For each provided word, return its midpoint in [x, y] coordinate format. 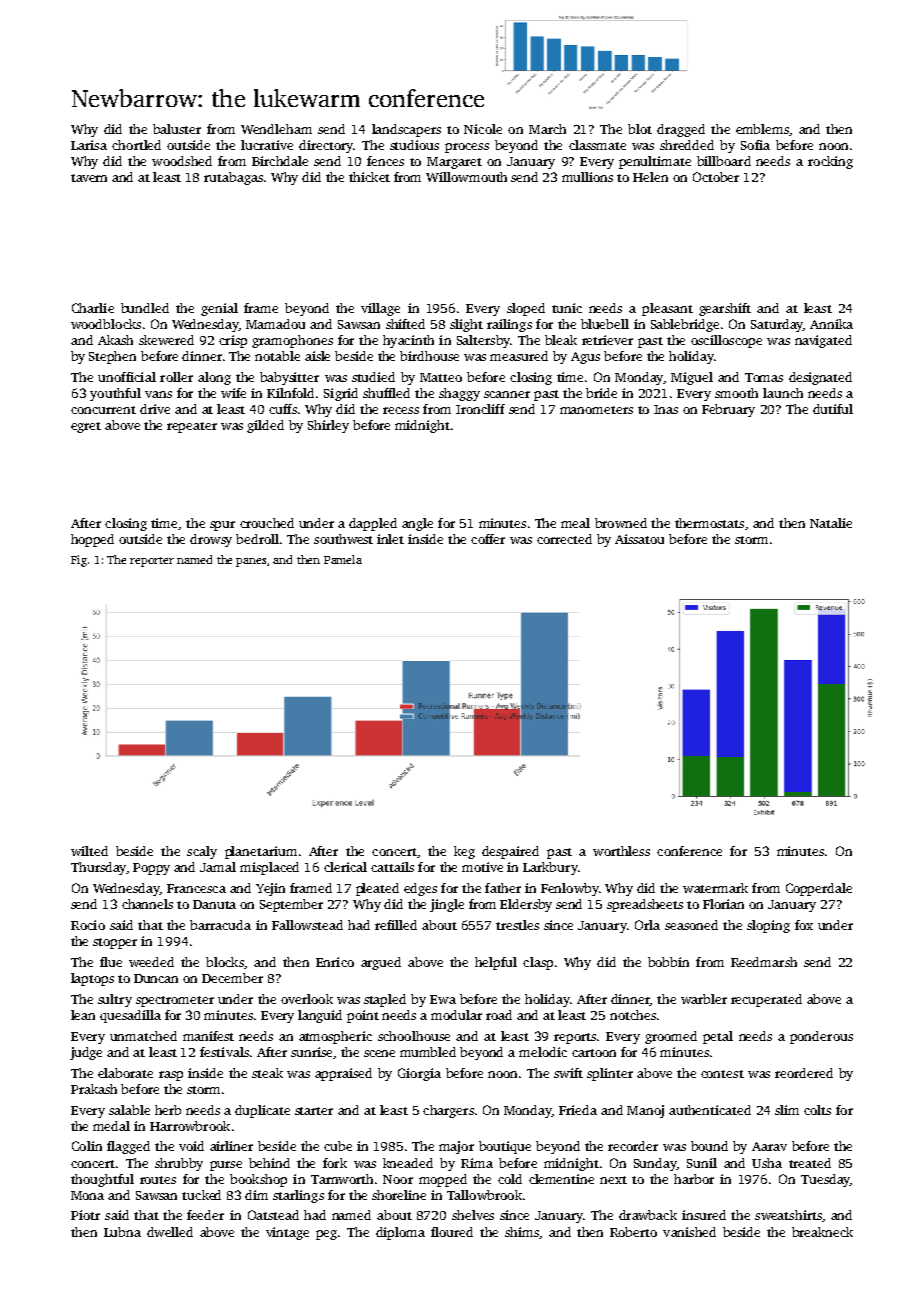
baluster [177, 129]
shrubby [179, 1164]
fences [385, 161]
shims [522, 1232]
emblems [762, 129]
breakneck [822, 1232]
